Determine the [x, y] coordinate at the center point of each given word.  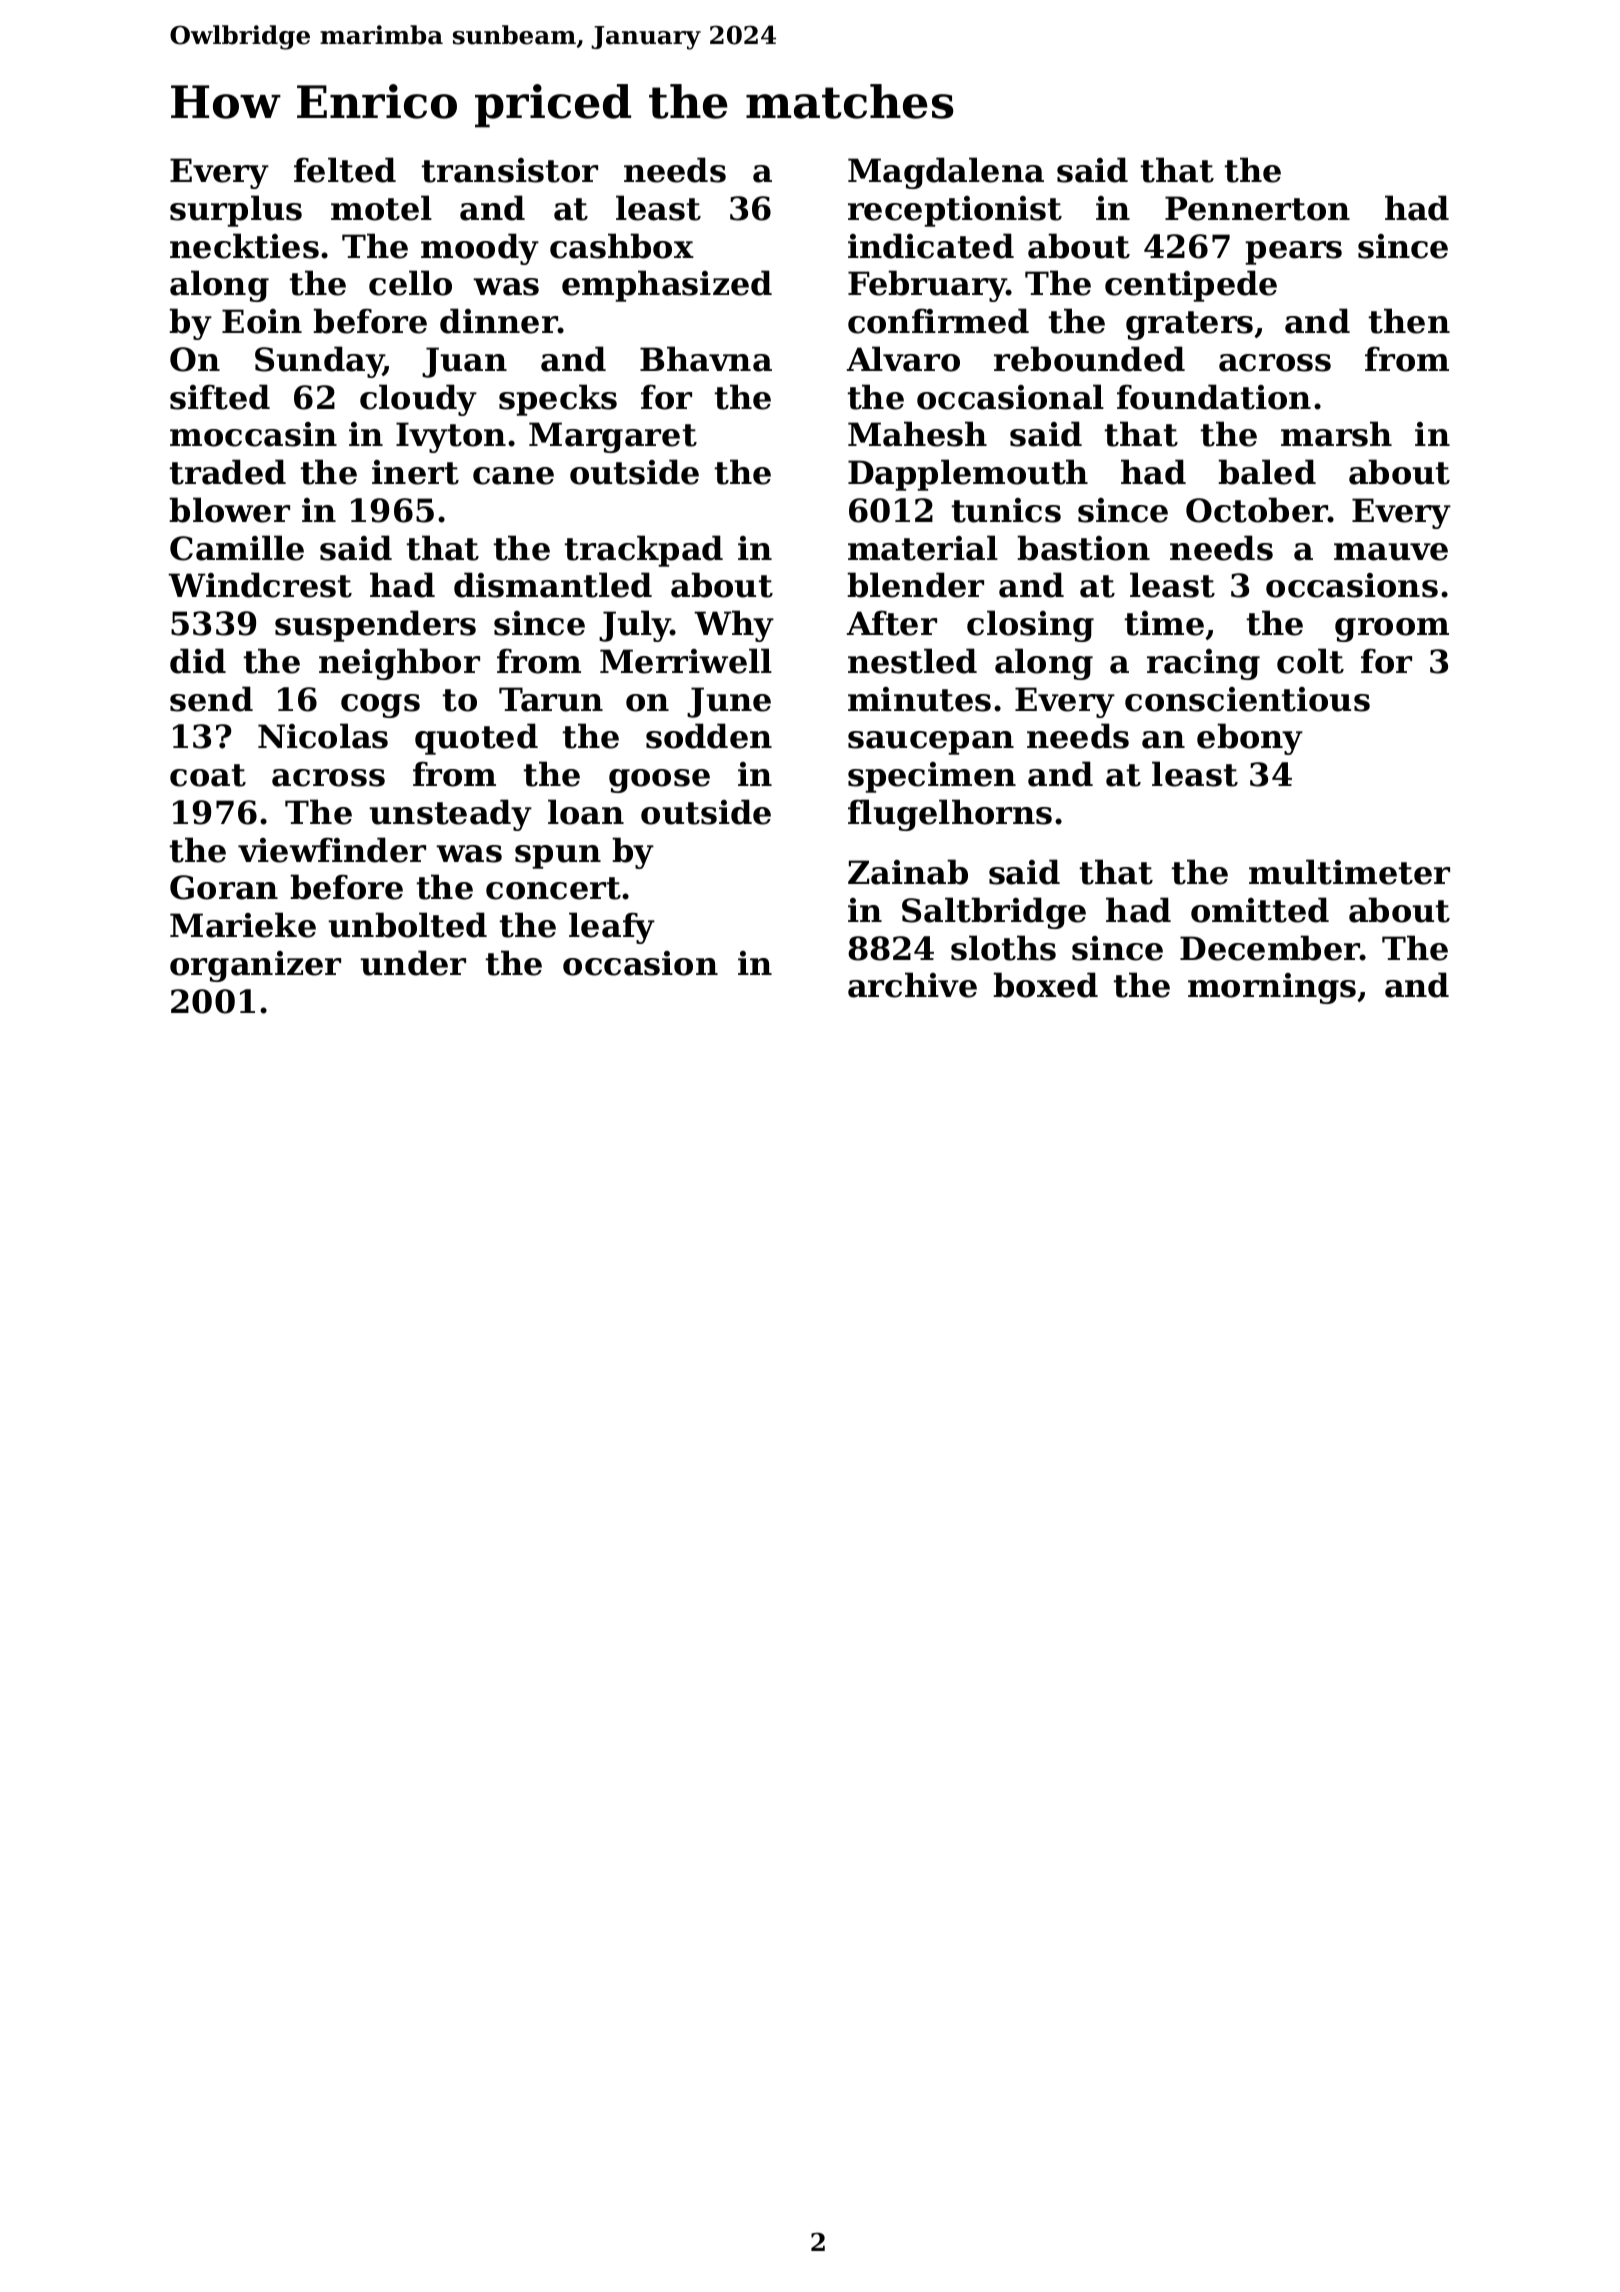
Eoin [262, 321]
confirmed [938, 321]
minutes [919, 699]
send [211, 699]
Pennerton [1257, 208]
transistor [510, 170]
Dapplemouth [968, 475]
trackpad [644, 551]
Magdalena [946, 173]
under [413, 963]
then [1409, 321]
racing [1203, 664]
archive [912, 985]
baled [1267, 472]
